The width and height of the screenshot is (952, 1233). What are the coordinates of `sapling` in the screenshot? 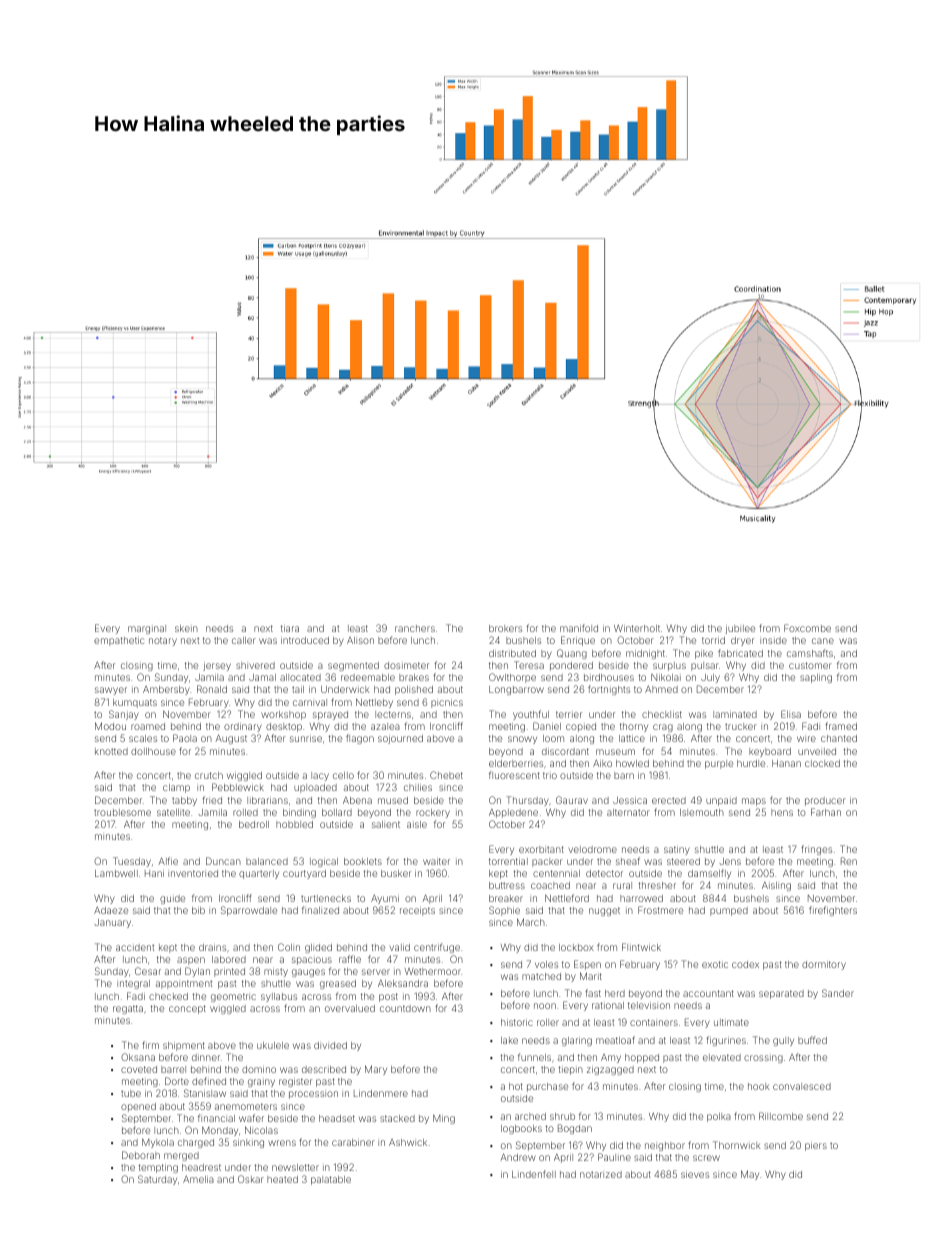 It's located at (816, 678).
